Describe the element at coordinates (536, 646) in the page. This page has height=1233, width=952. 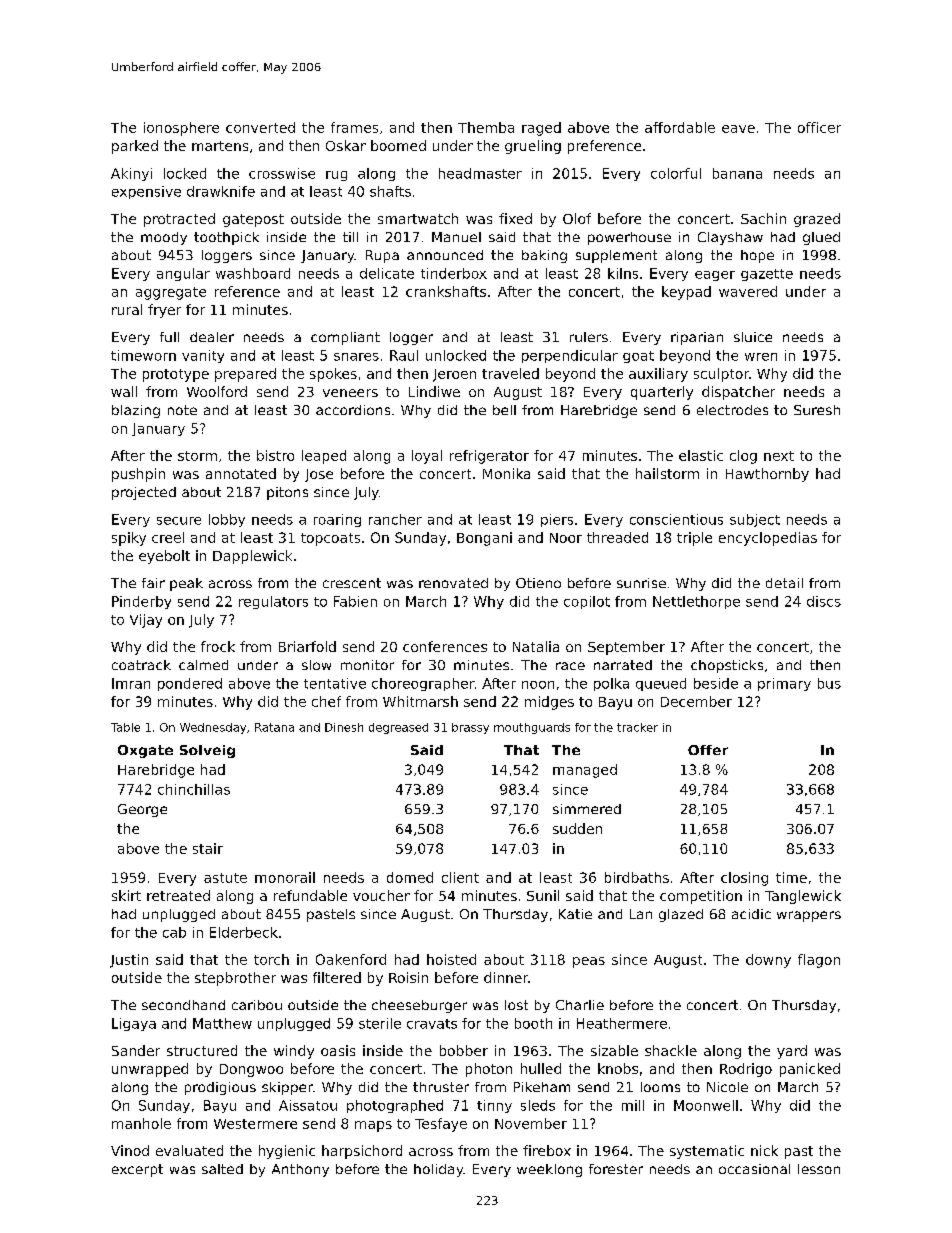
I see `Natalia` at that location.
